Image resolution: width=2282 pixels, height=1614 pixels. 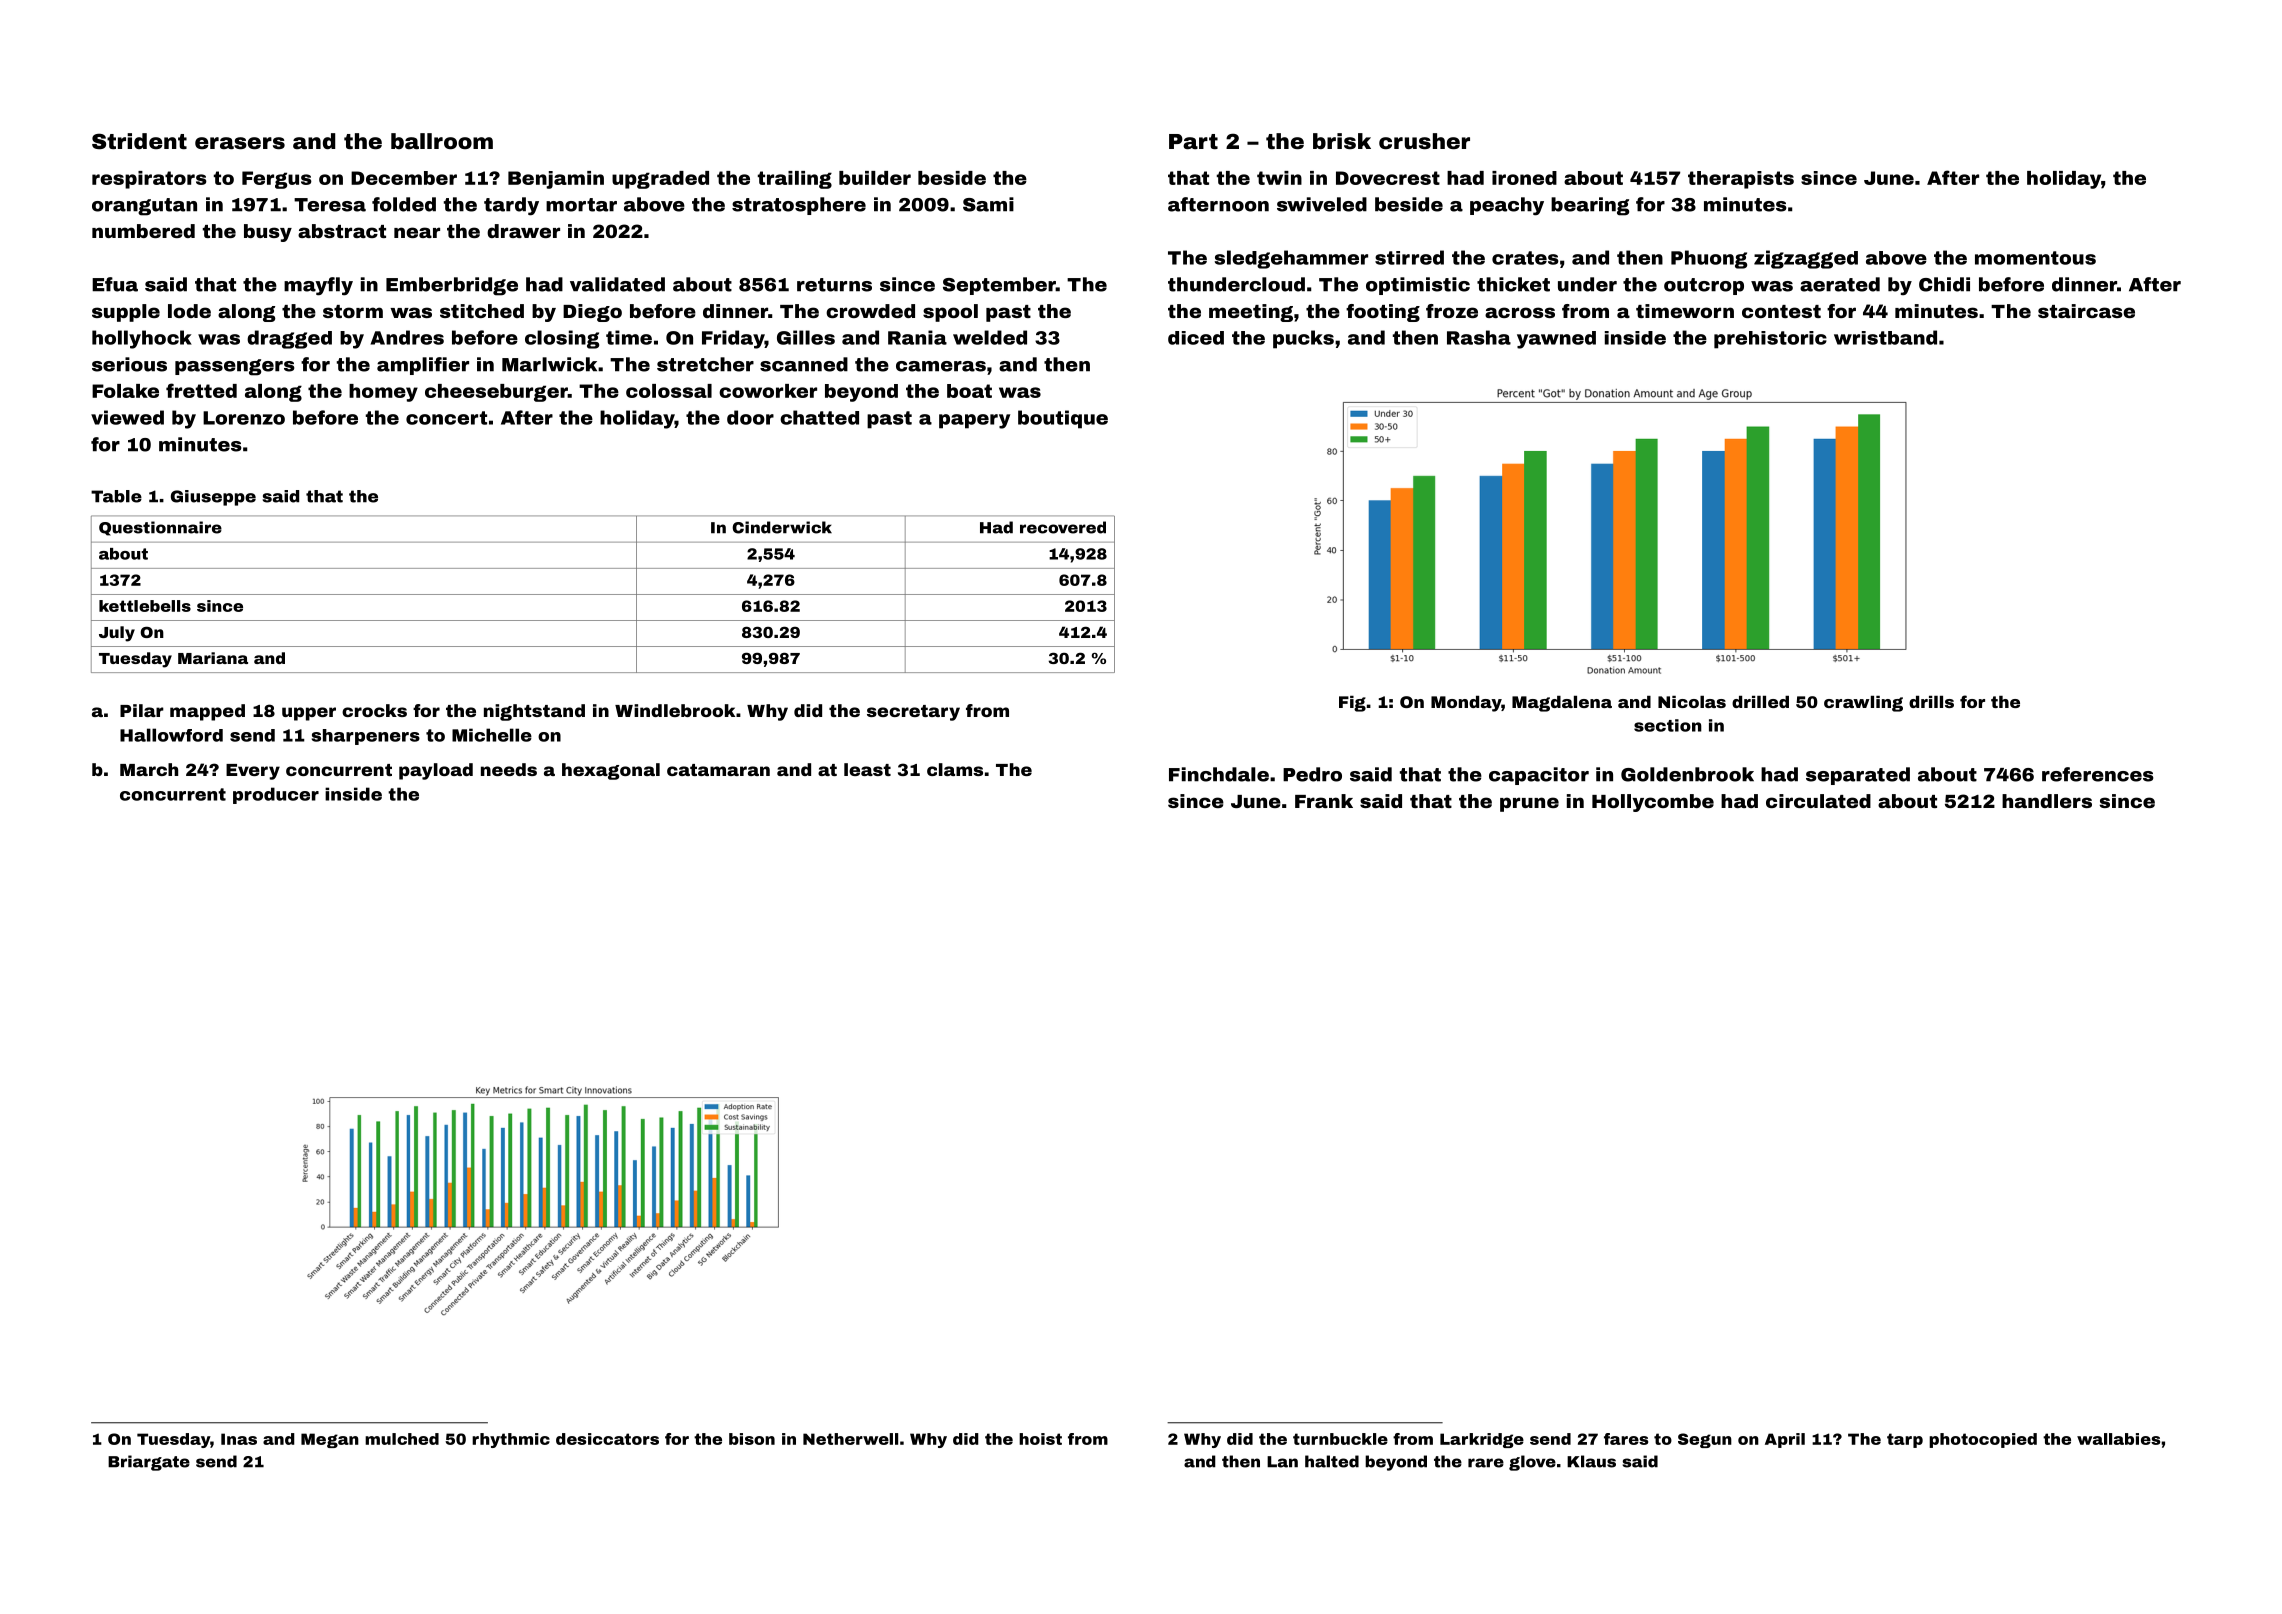 I want to click on recovered, so click(x=1063, y=527).
